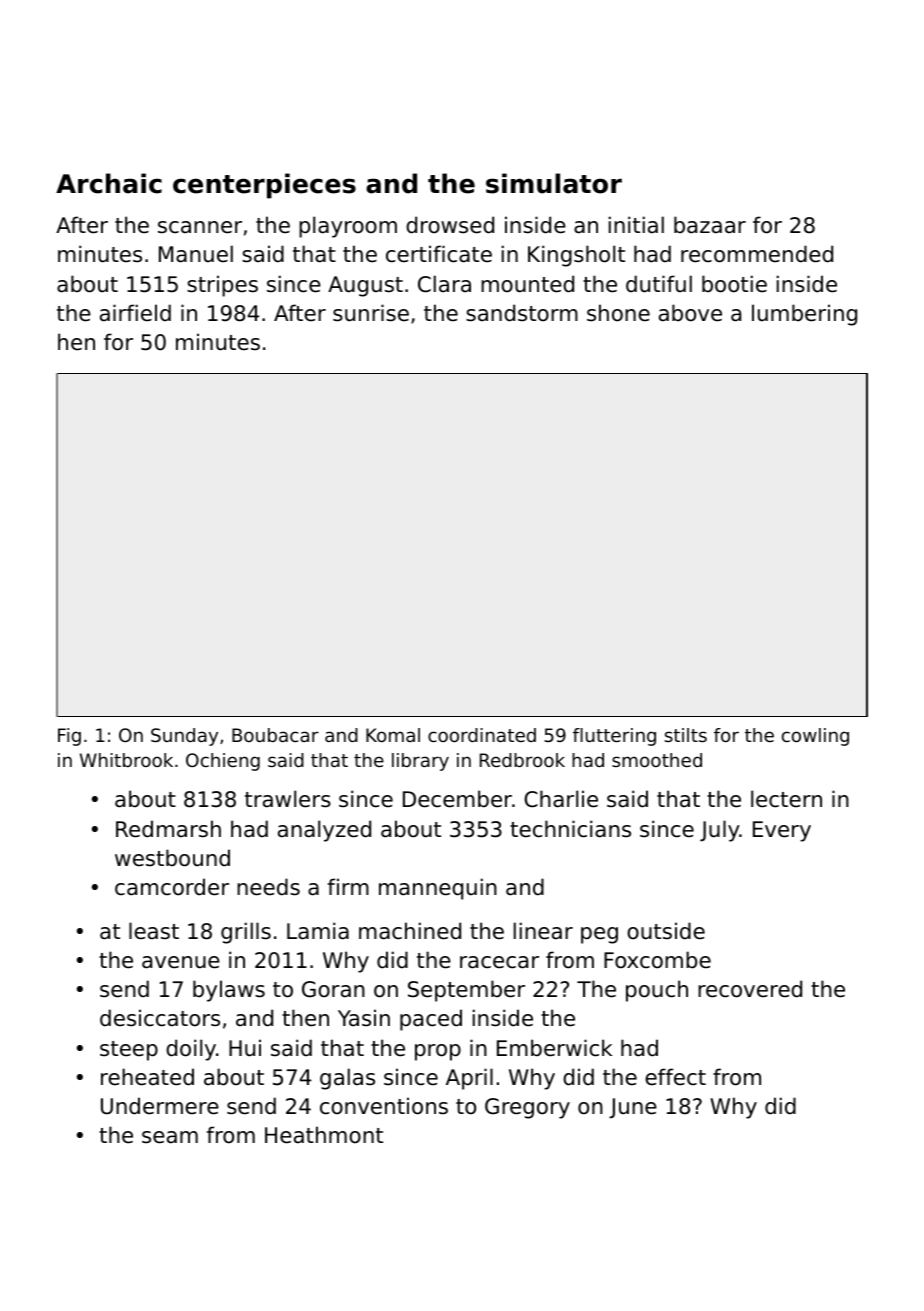  Describe the element at coordinates (245, 1048) in the screenshot. I see `Hui` at that location.
